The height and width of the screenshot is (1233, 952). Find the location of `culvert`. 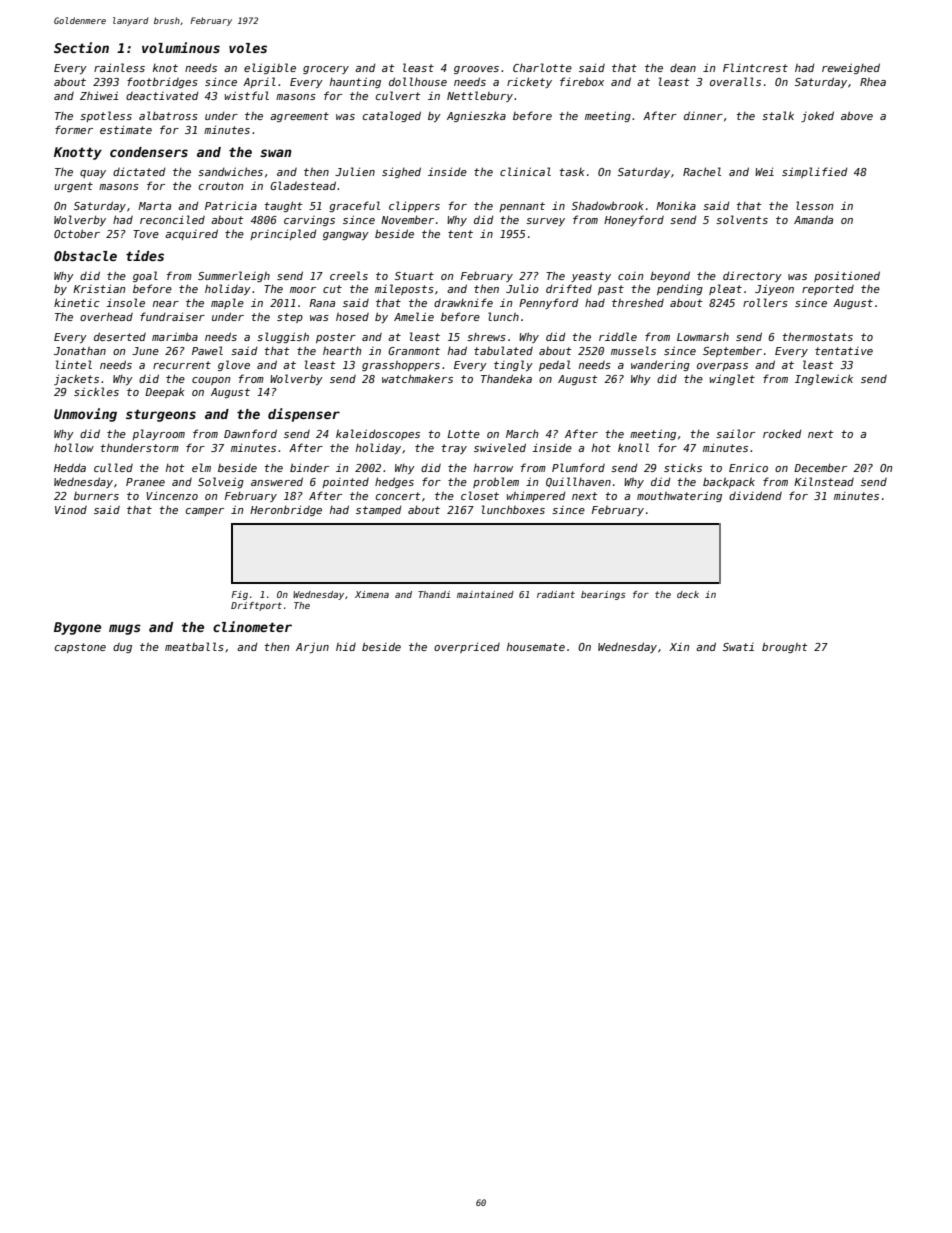

culvert is located at coordinates (398, 95).
